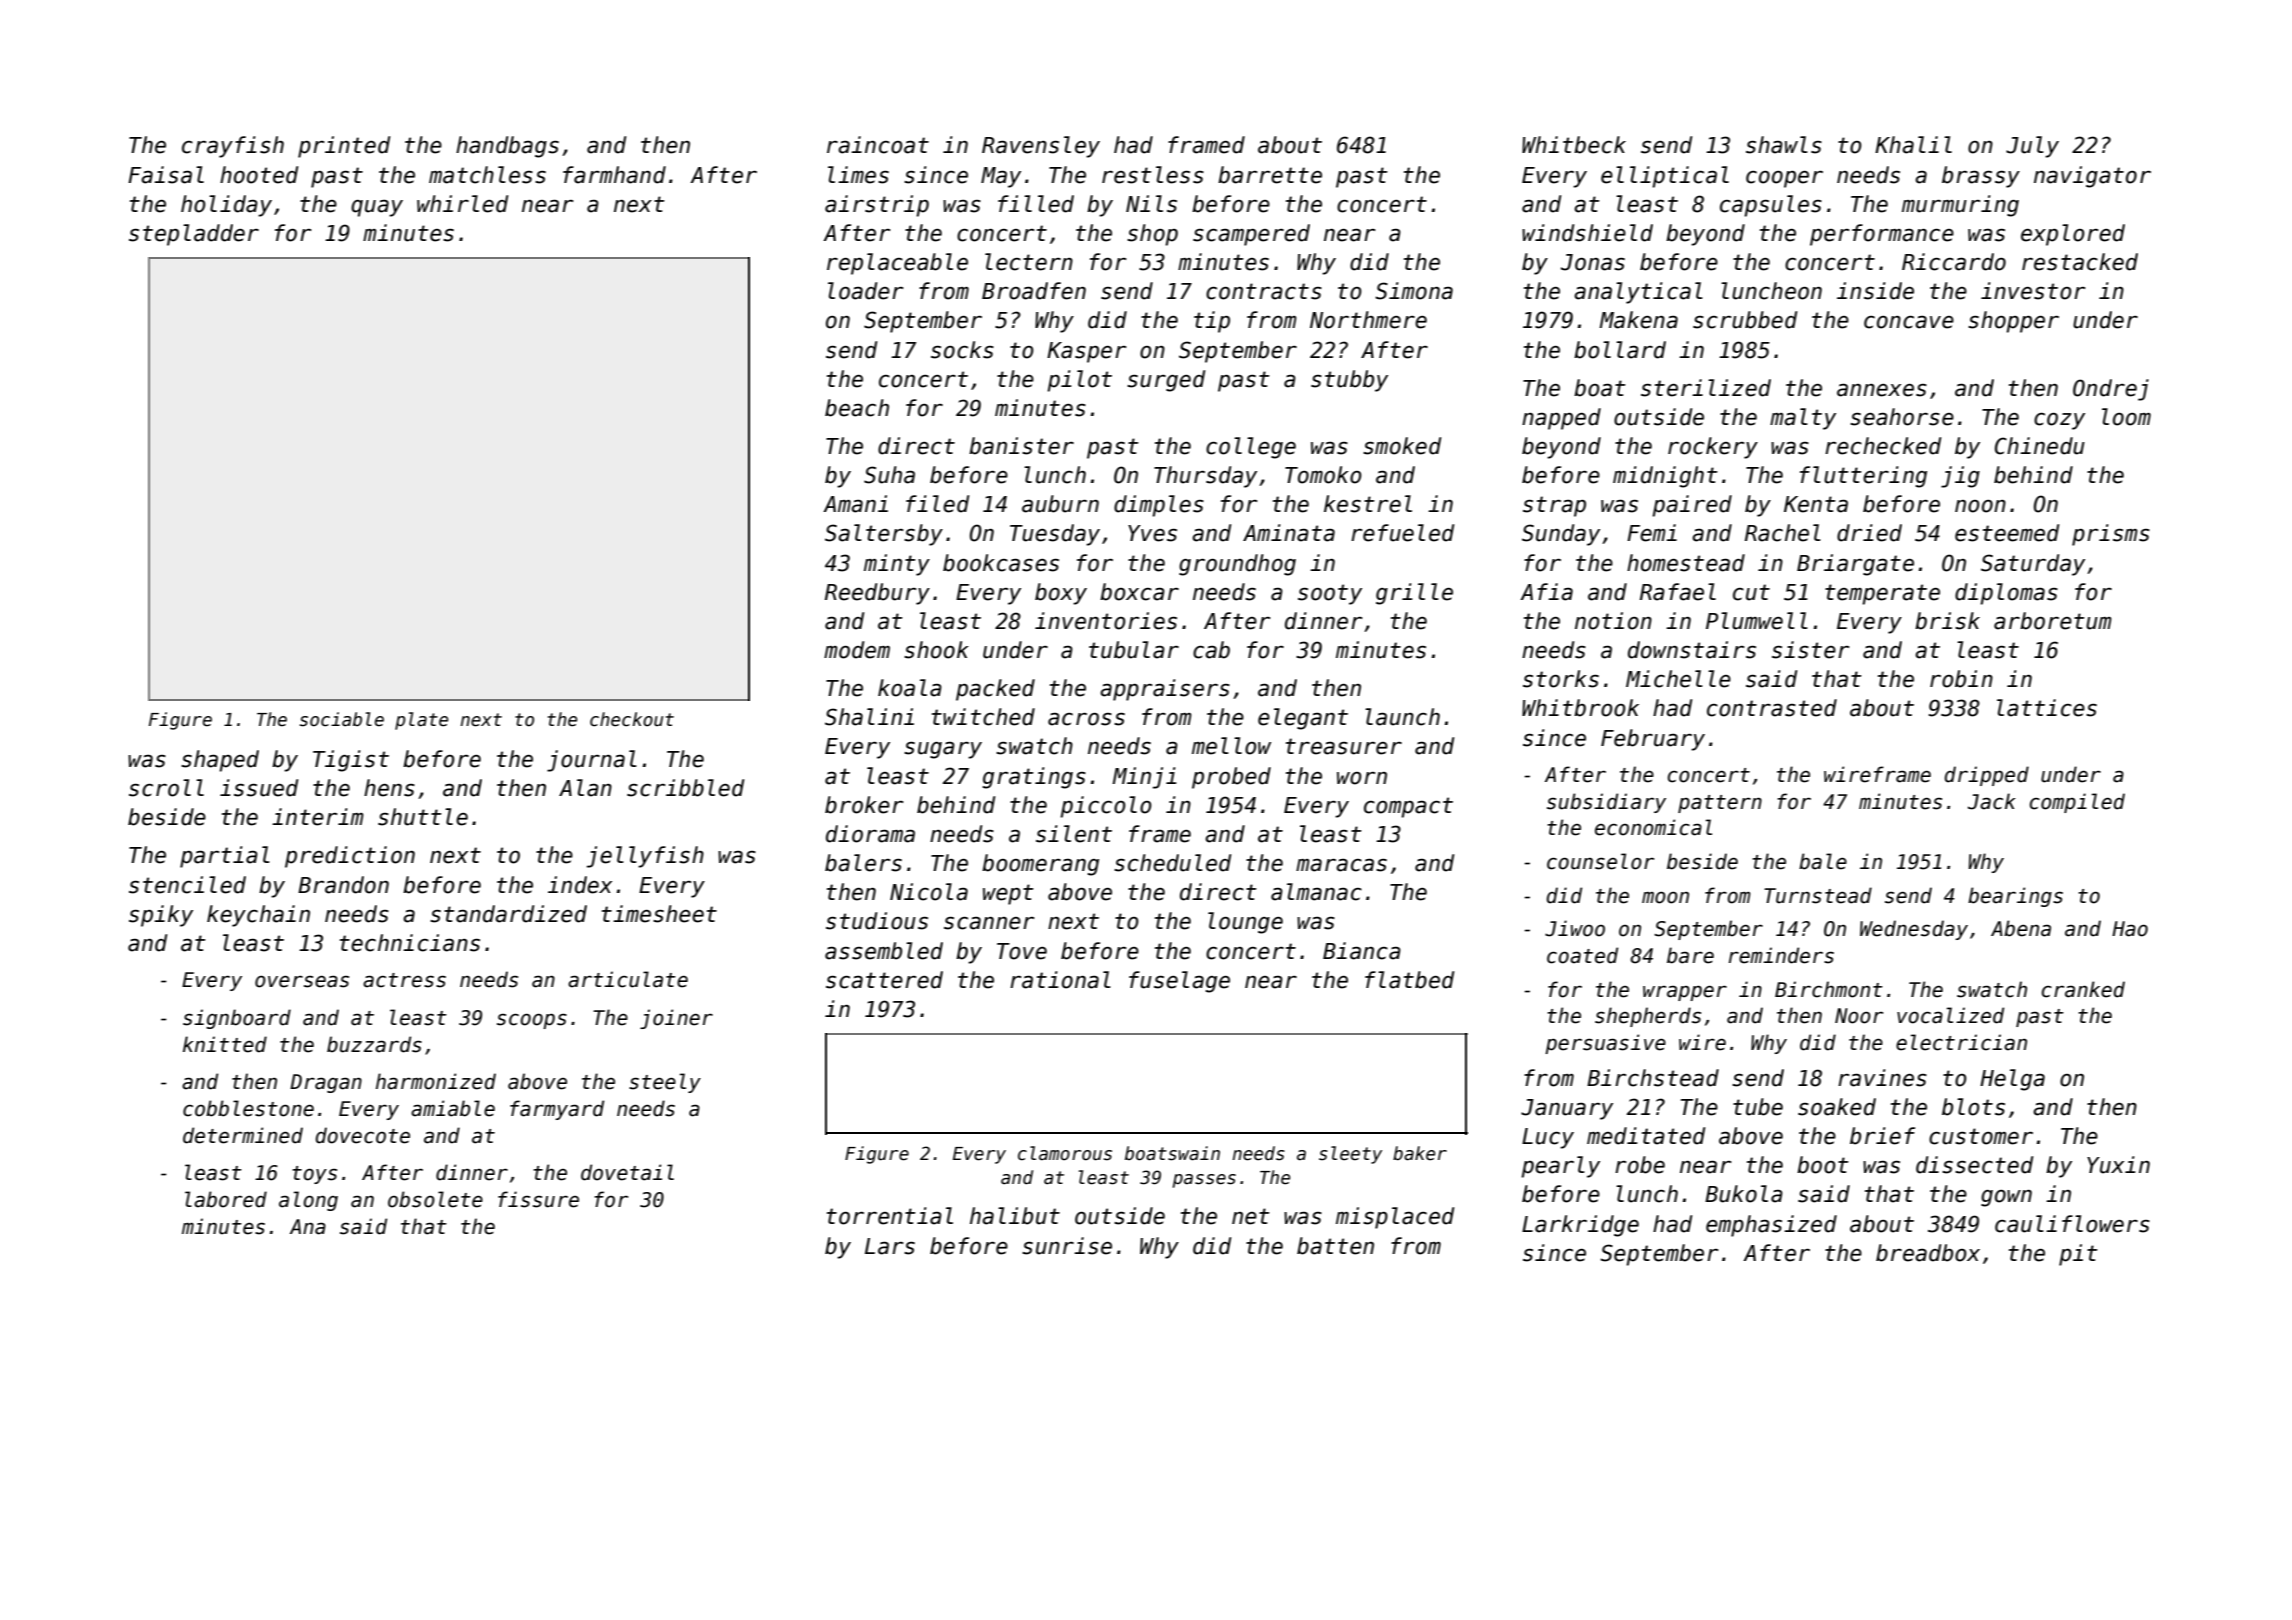 The image size is (2292, 1620). I want to click on fissure, so click(538, 1199).
